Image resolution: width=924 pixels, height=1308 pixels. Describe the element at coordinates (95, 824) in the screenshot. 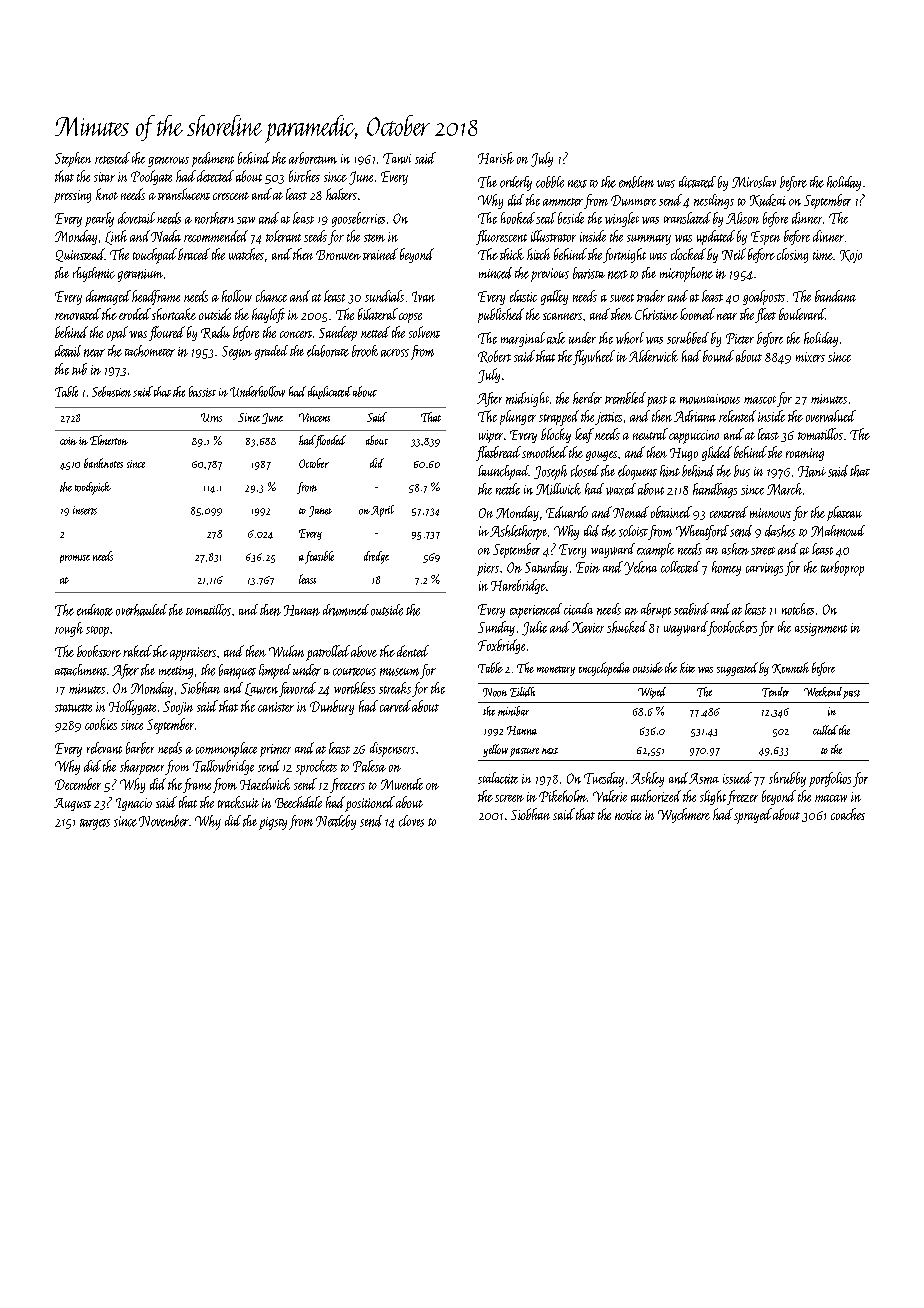

I see `targets` at that location.
